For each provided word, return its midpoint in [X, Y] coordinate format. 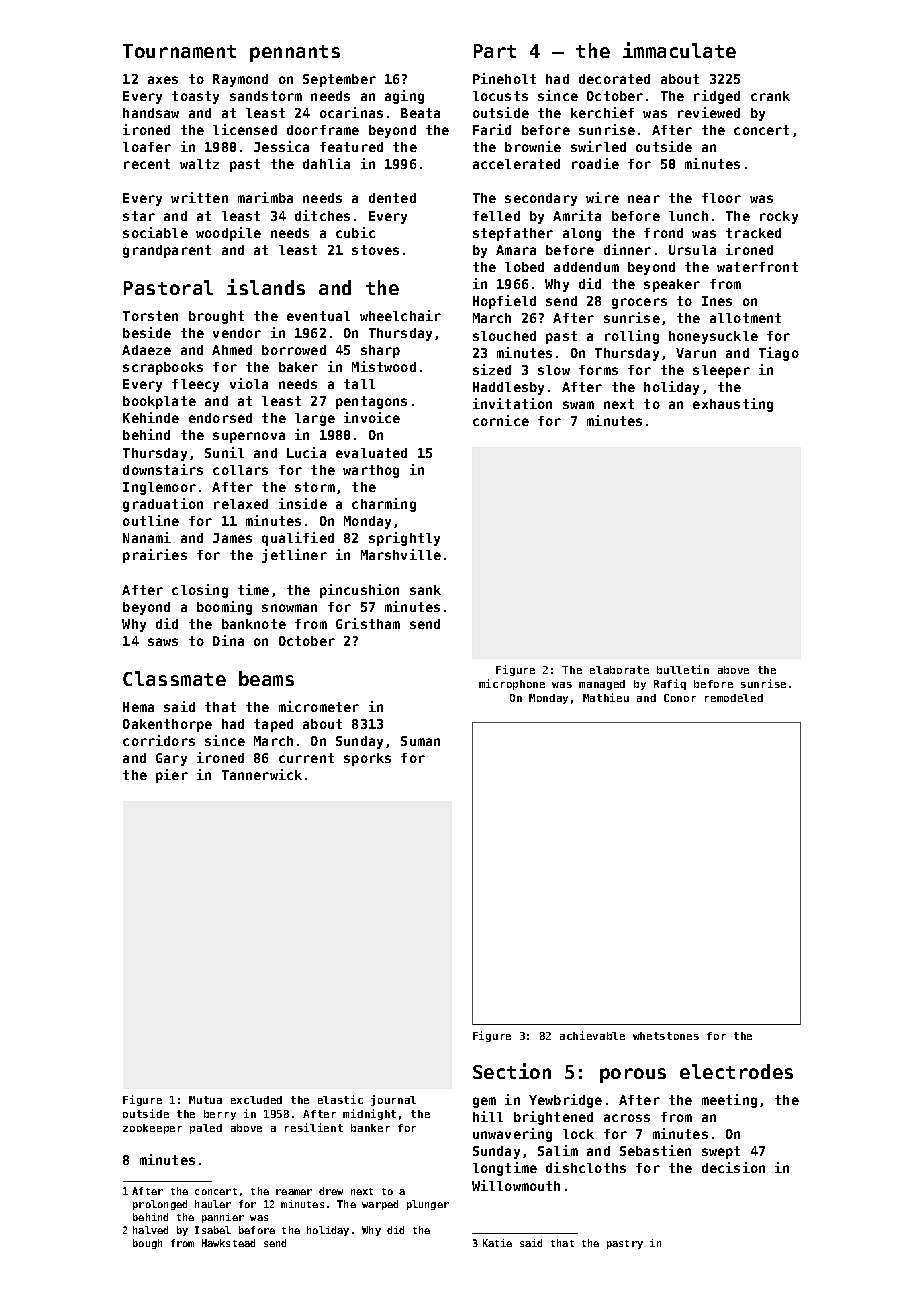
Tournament [179, 51]
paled [206, 1129]
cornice [501, 420]
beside [147, 332]
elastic [340, 1099]
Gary [171, 759]
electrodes [736, 1071]
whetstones [666, 1036]
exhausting [733, 405]
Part [495, 51]
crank [770, 96]
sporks [367, 759]
